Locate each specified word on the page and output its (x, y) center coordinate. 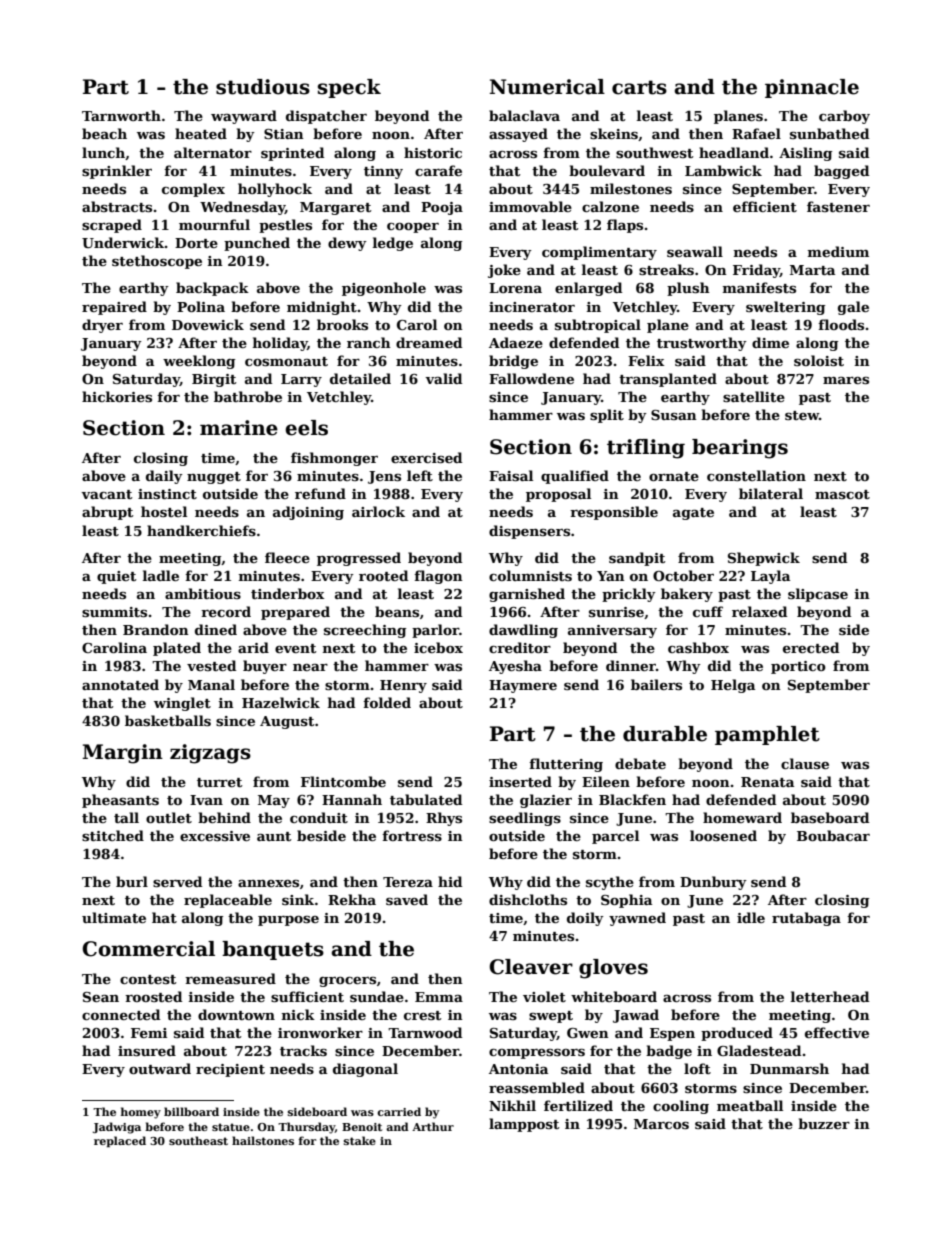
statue (231, 1127)
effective (837, 1032)
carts (639, 87)
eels (306, 428)
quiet (116, 577)
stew (802, 415)
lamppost (524, 1125)
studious (263, 87)
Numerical (547, 87)
